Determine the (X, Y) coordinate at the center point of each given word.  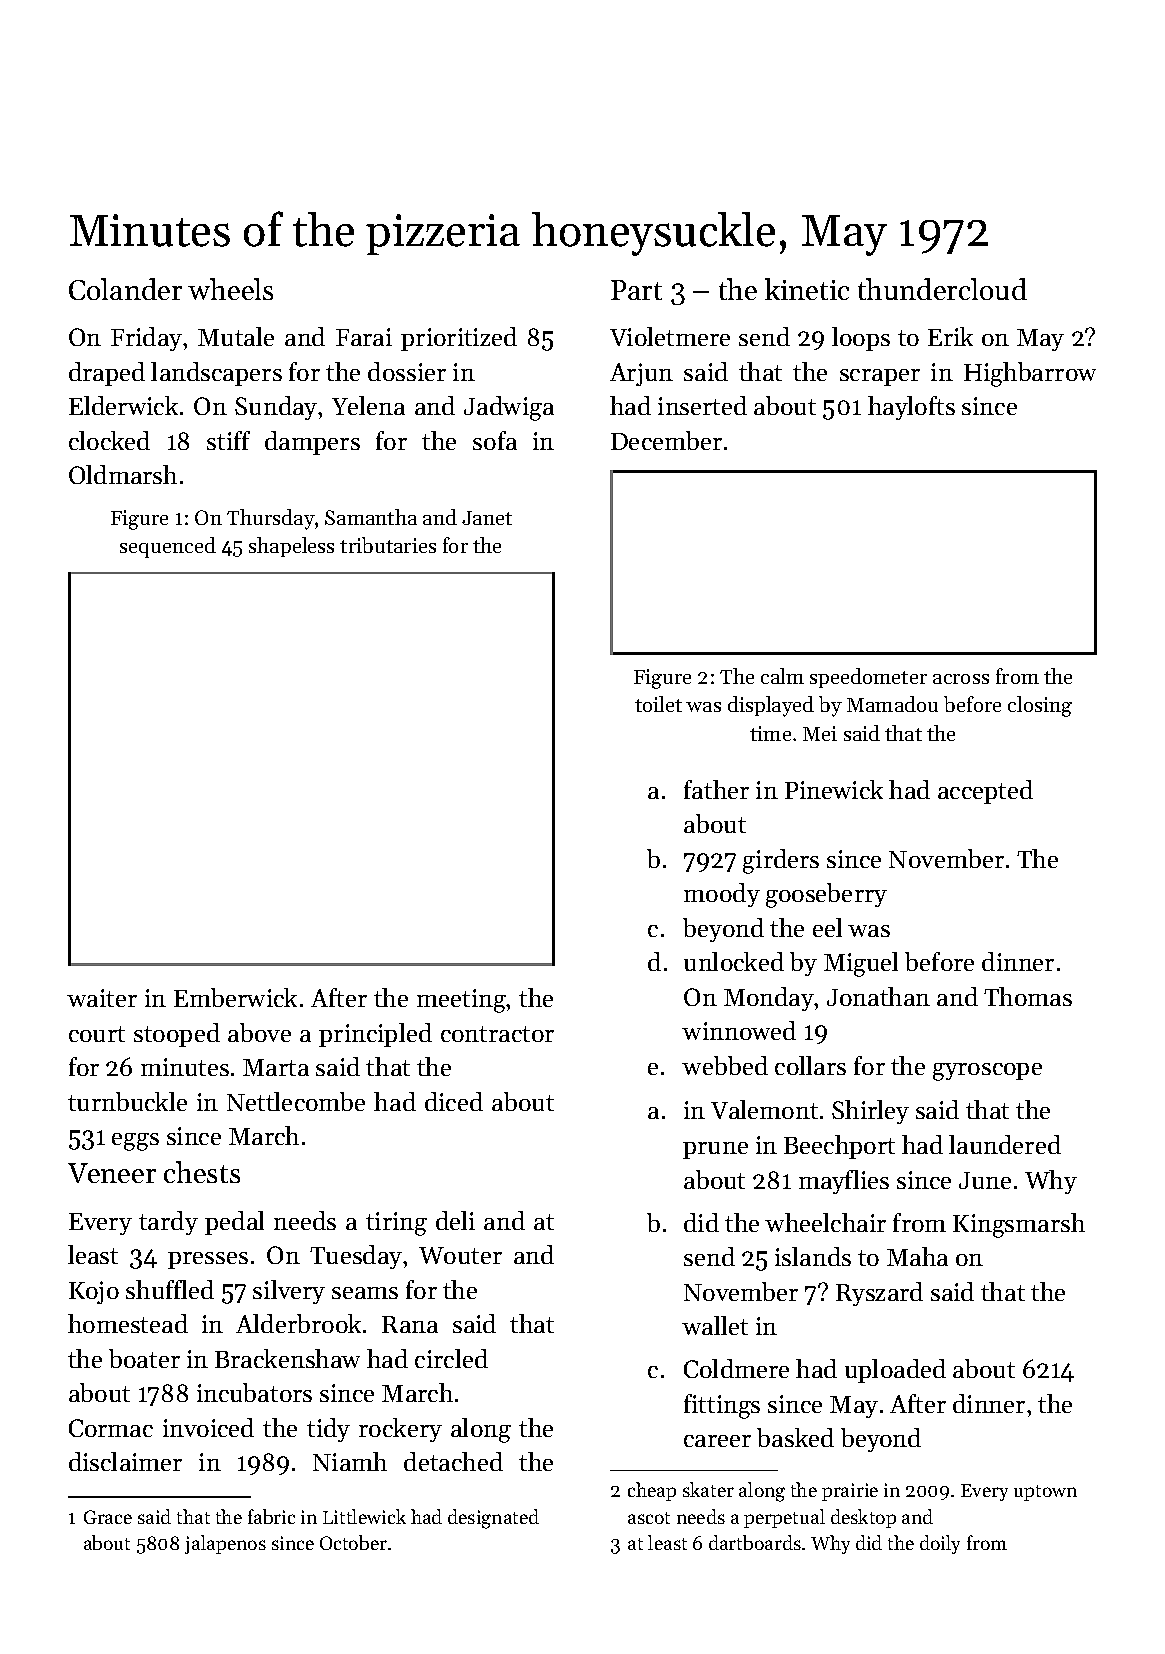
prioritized (459, 339)
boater (144, 1358)
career (717, 1441)
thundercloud (942, 289)
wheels (230, 289)
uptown (1045, 1493)
